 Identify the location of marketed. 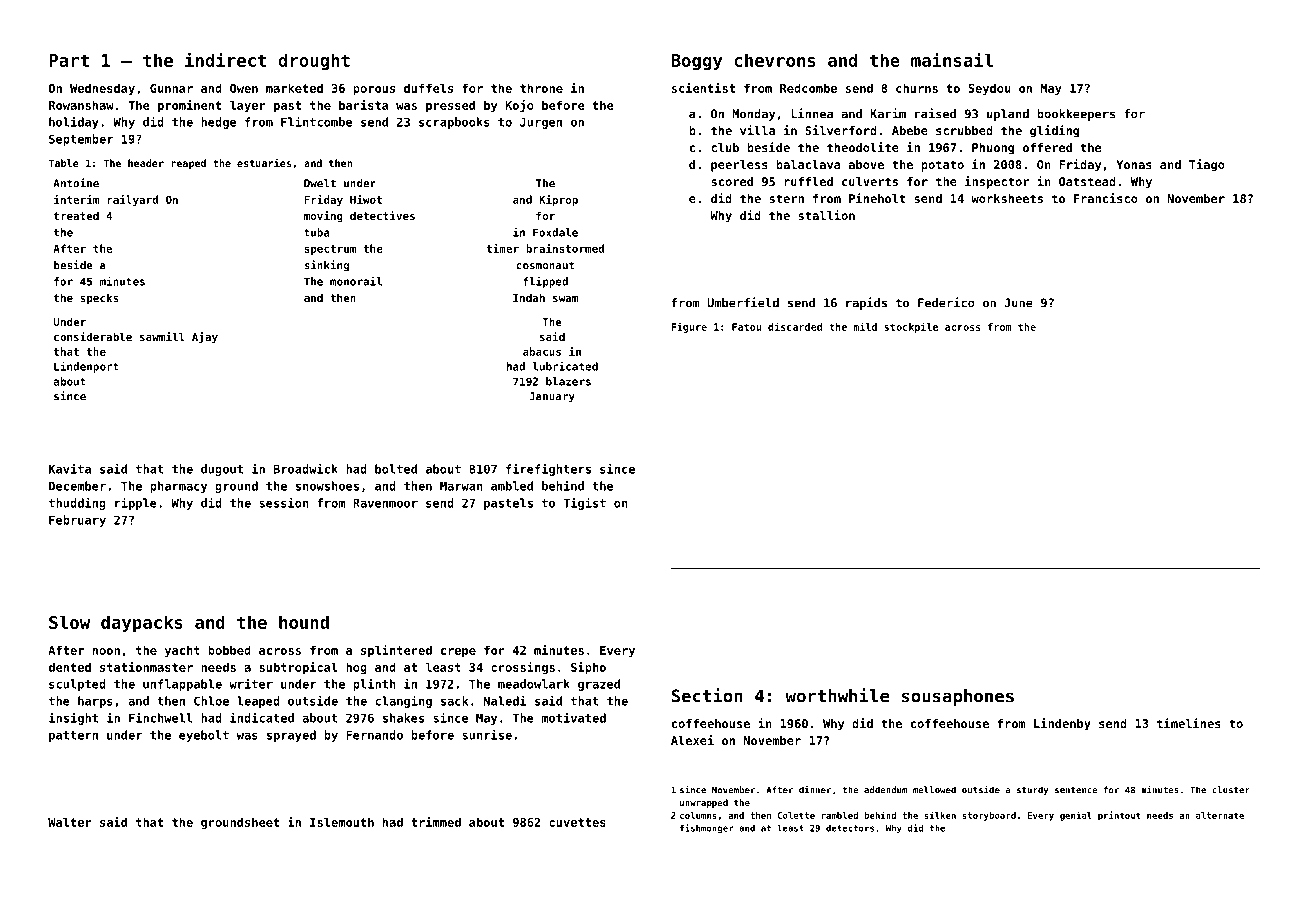
(294, 88).
